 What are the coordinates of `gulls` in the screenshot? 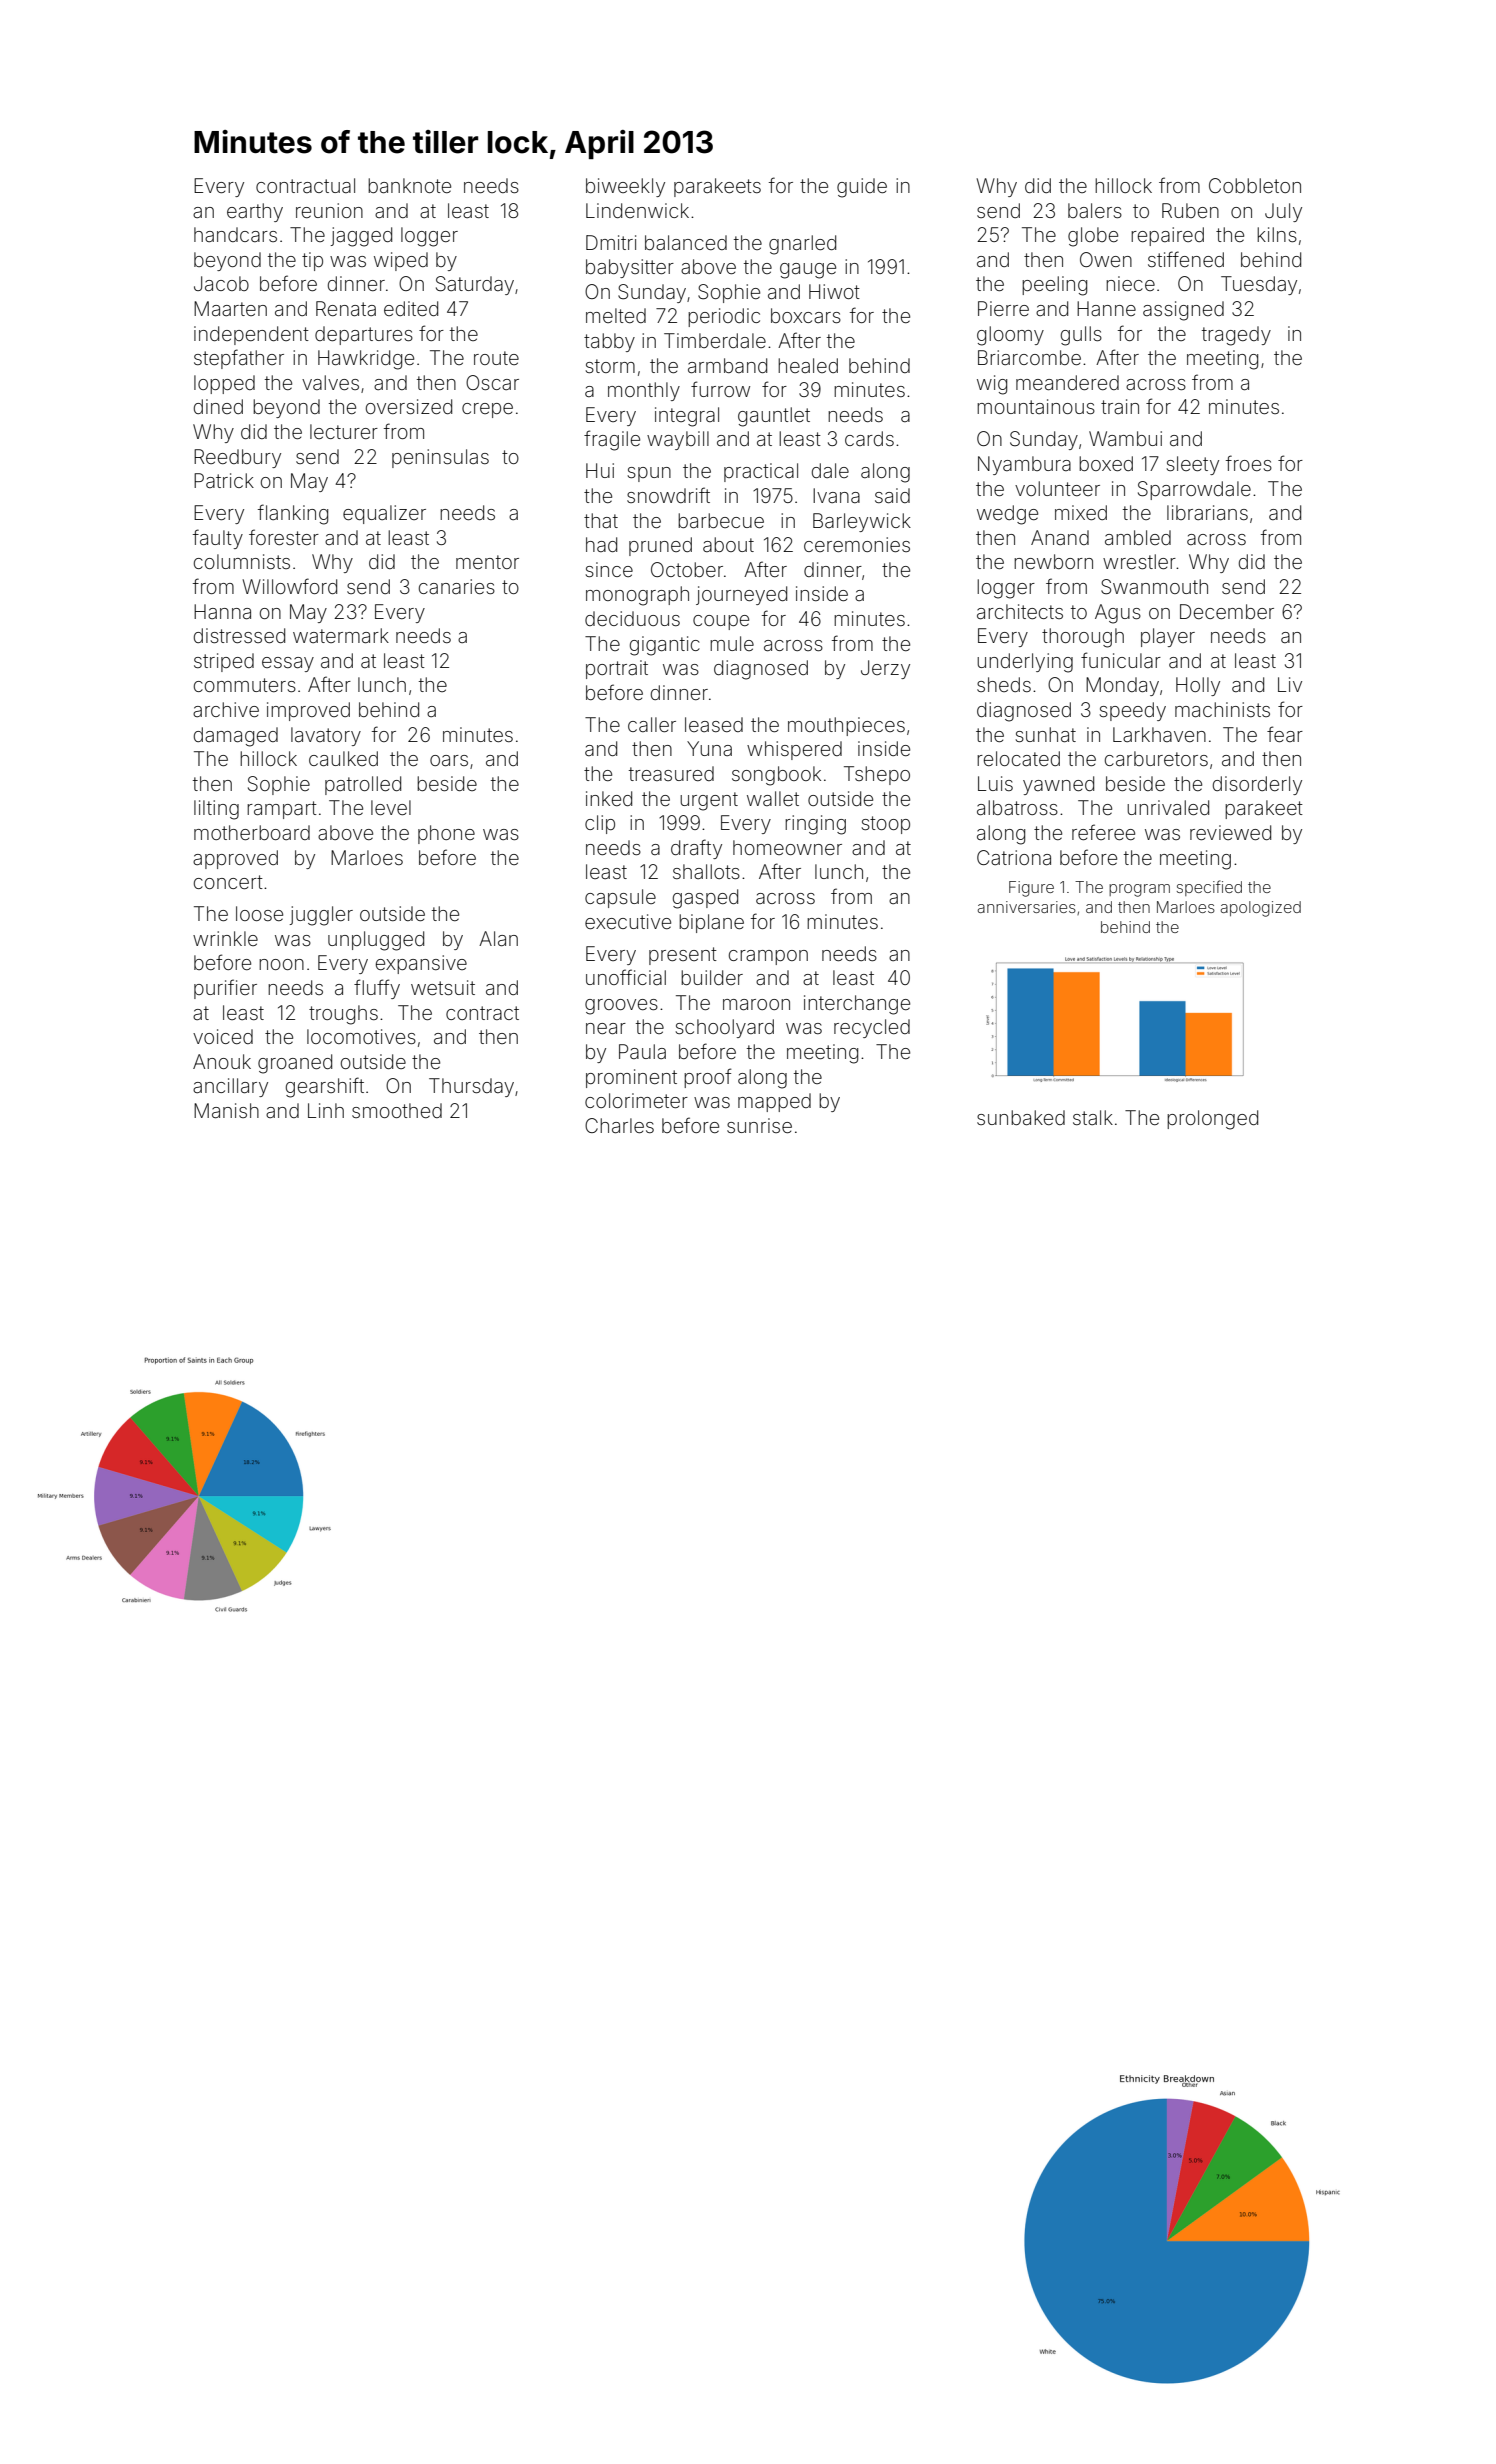 It's located at (1081, 336).
